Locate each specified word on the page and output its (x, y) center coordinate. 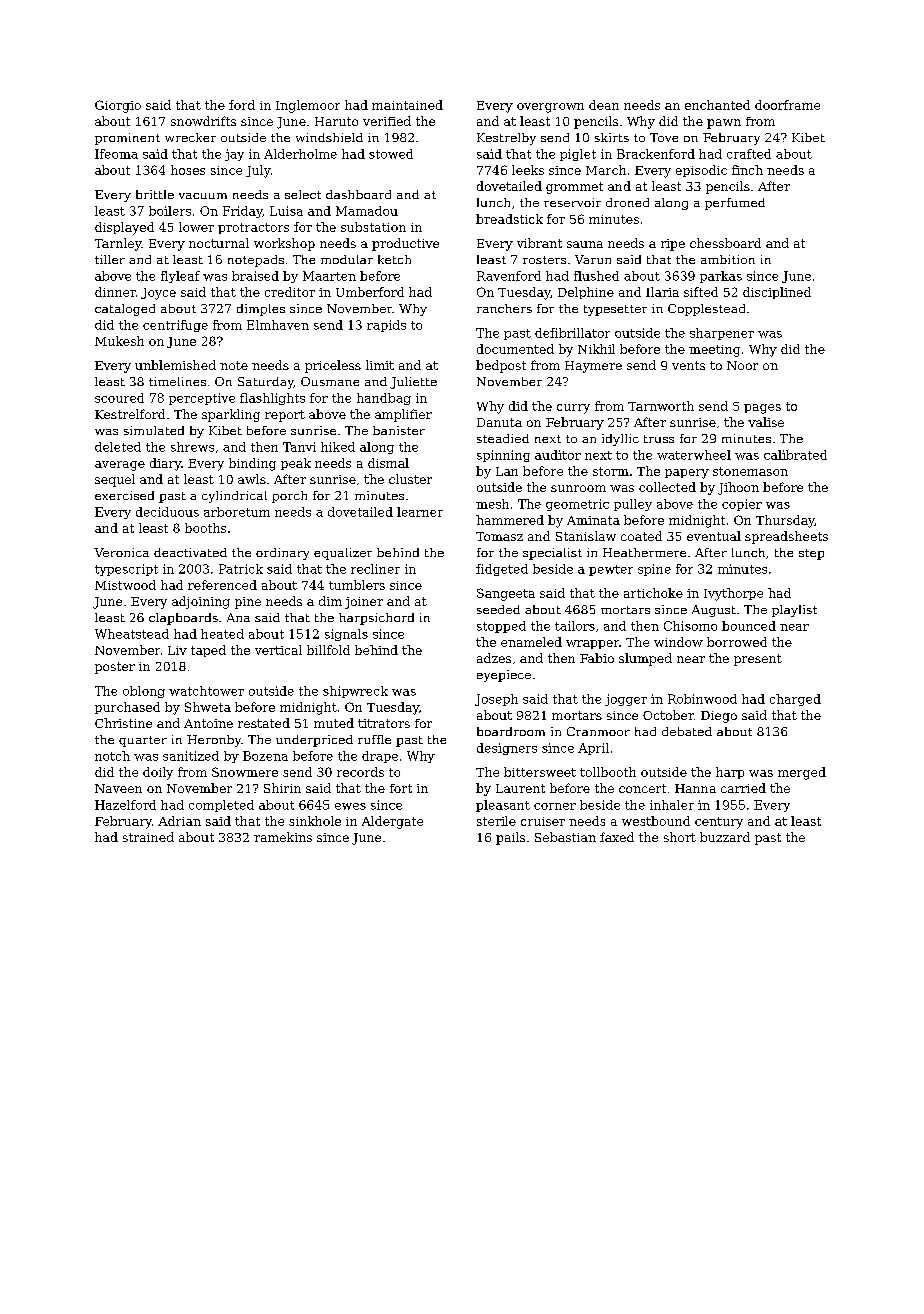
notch (112, 756)
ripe (673, 245)
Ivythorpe (733, 594)
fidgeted (502, 570)
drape (380, 757)
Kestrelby (506, 139)
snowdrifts (203, 121)
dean (604, 105)
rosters (544, 260)
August (714, 611)
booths (205, 528)
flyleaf (180, 277)
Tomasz (499, 536)
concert (642, 788)
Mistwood (125, 585)
